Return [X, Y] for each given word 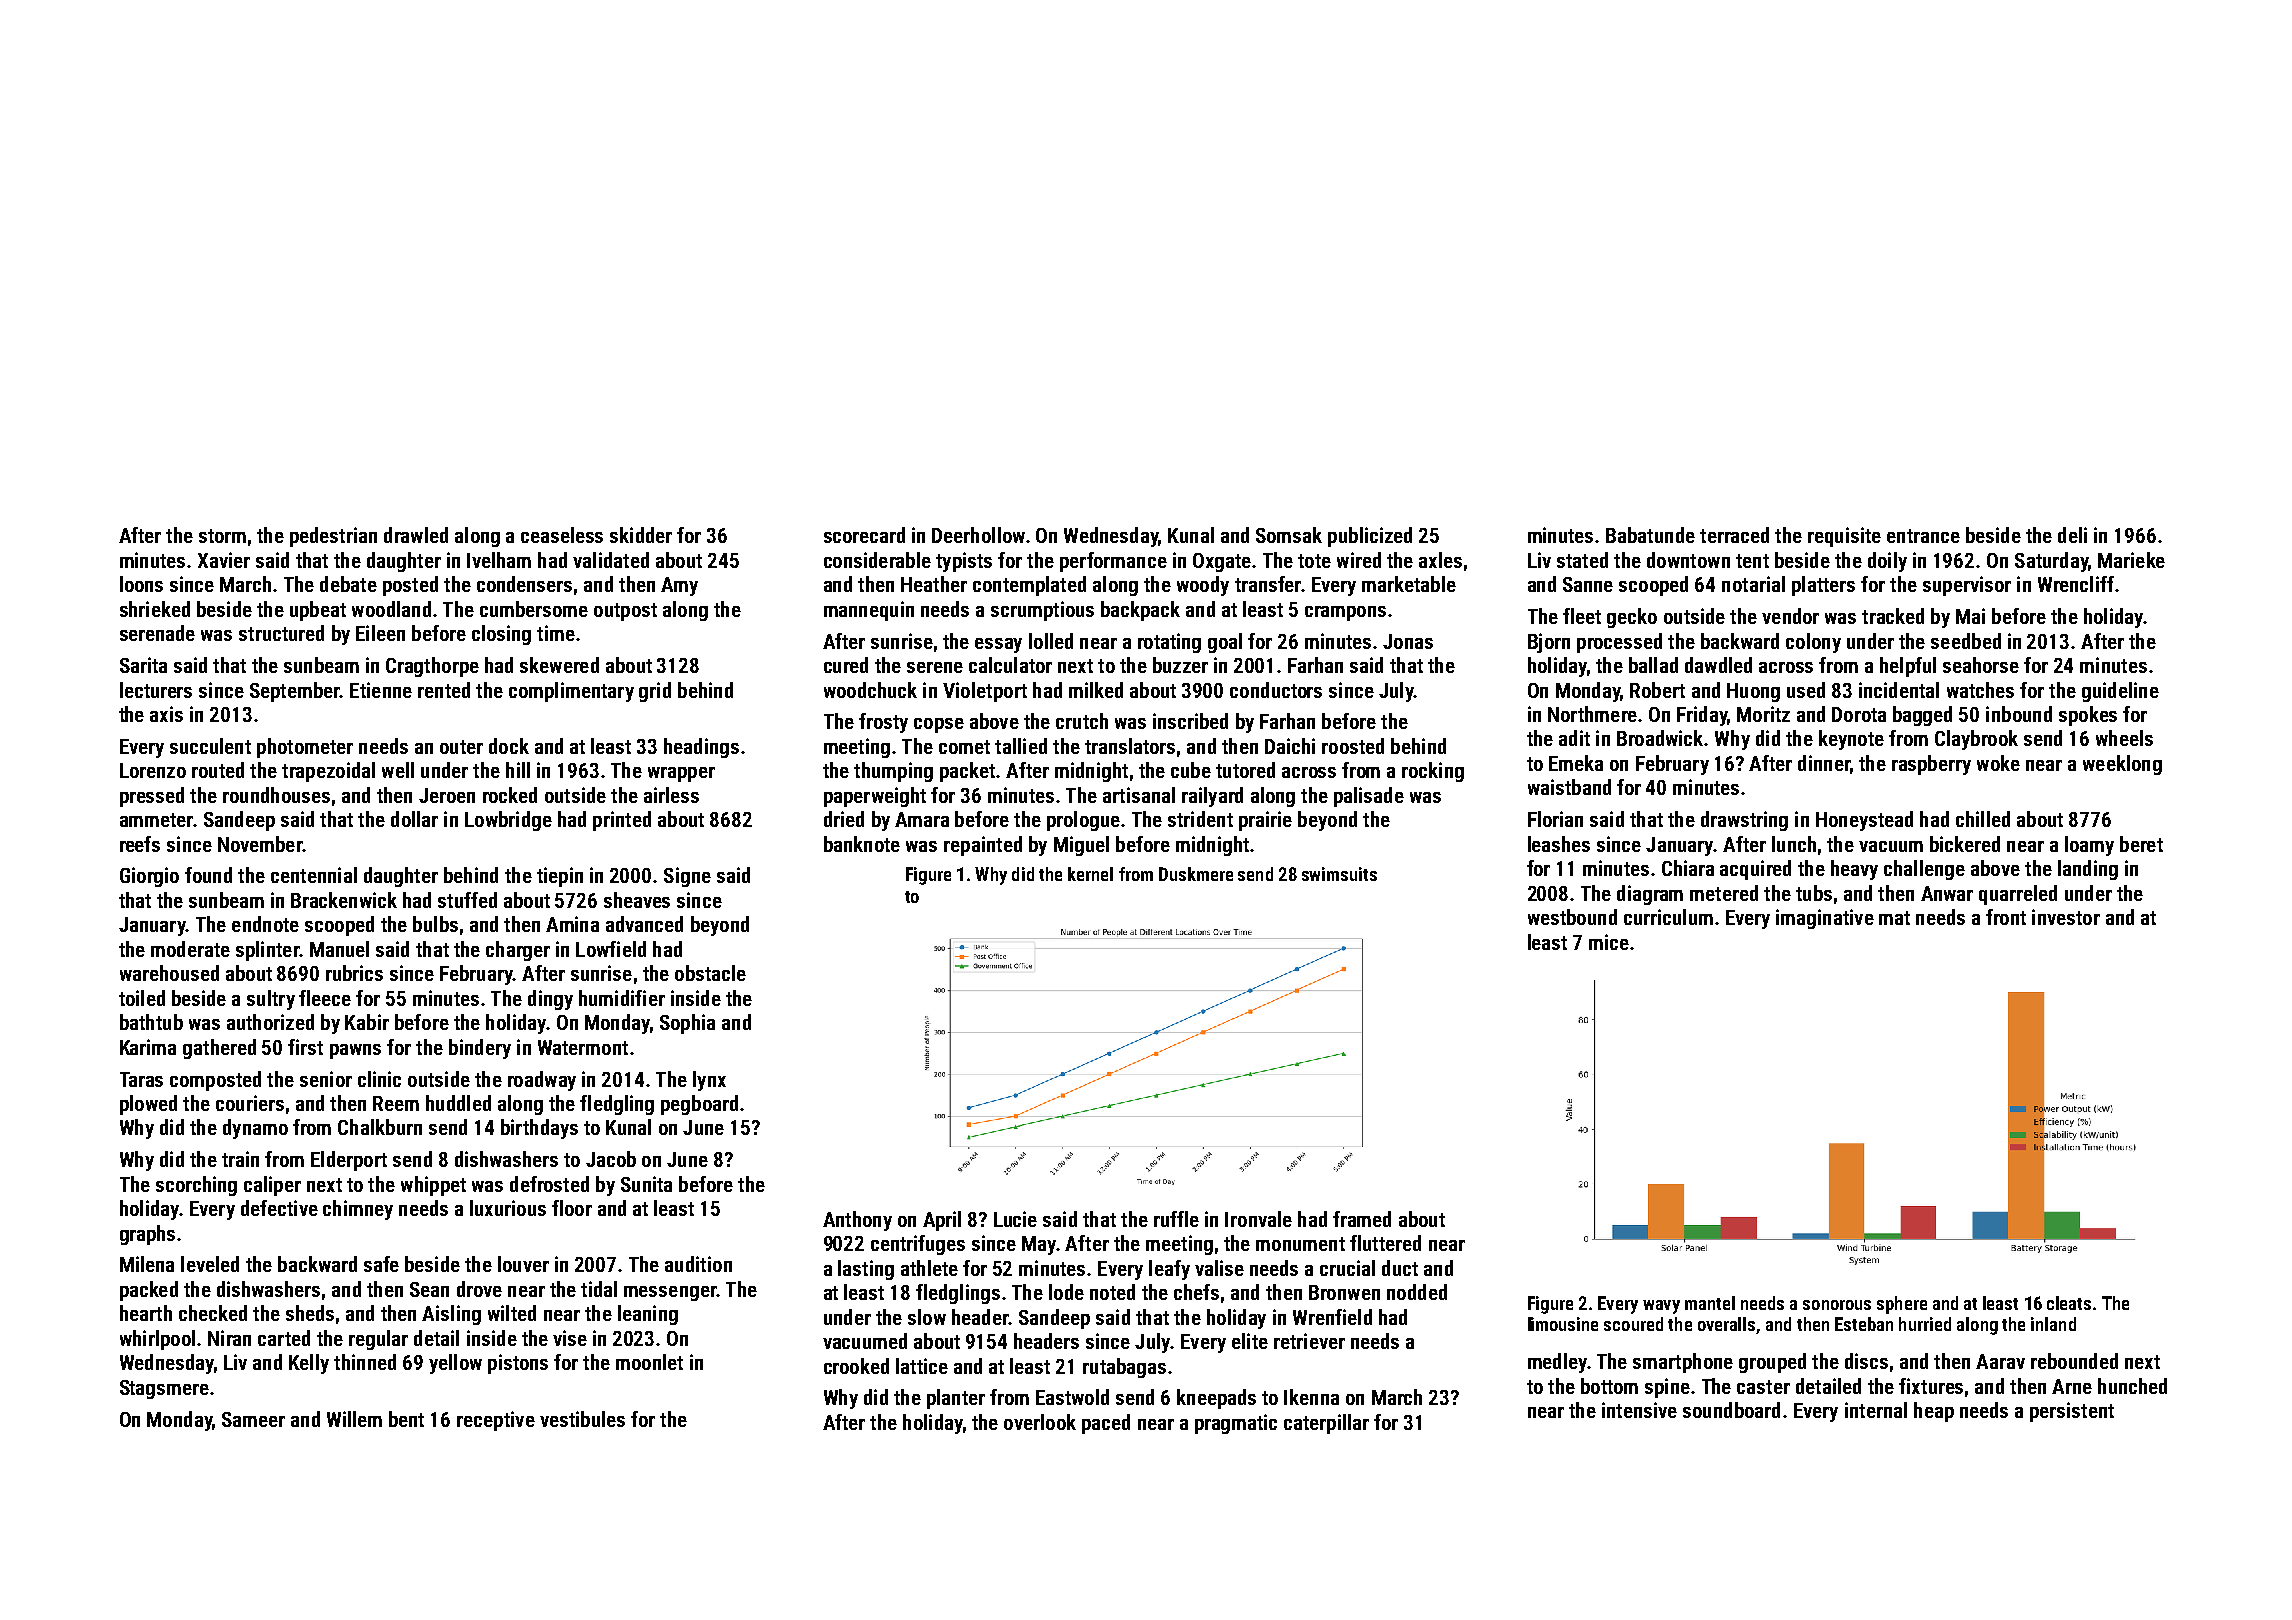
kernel [1090, 874]
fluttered [1385, 1243]
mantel [1710, 1303]
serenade [157, 633]
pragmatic [1236, 1424]
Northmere [1592, 714]
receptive [496, 1421]
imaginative [1825, 919]
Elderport [349, 1161]
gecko [1632, 618]
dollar [414, 819]
